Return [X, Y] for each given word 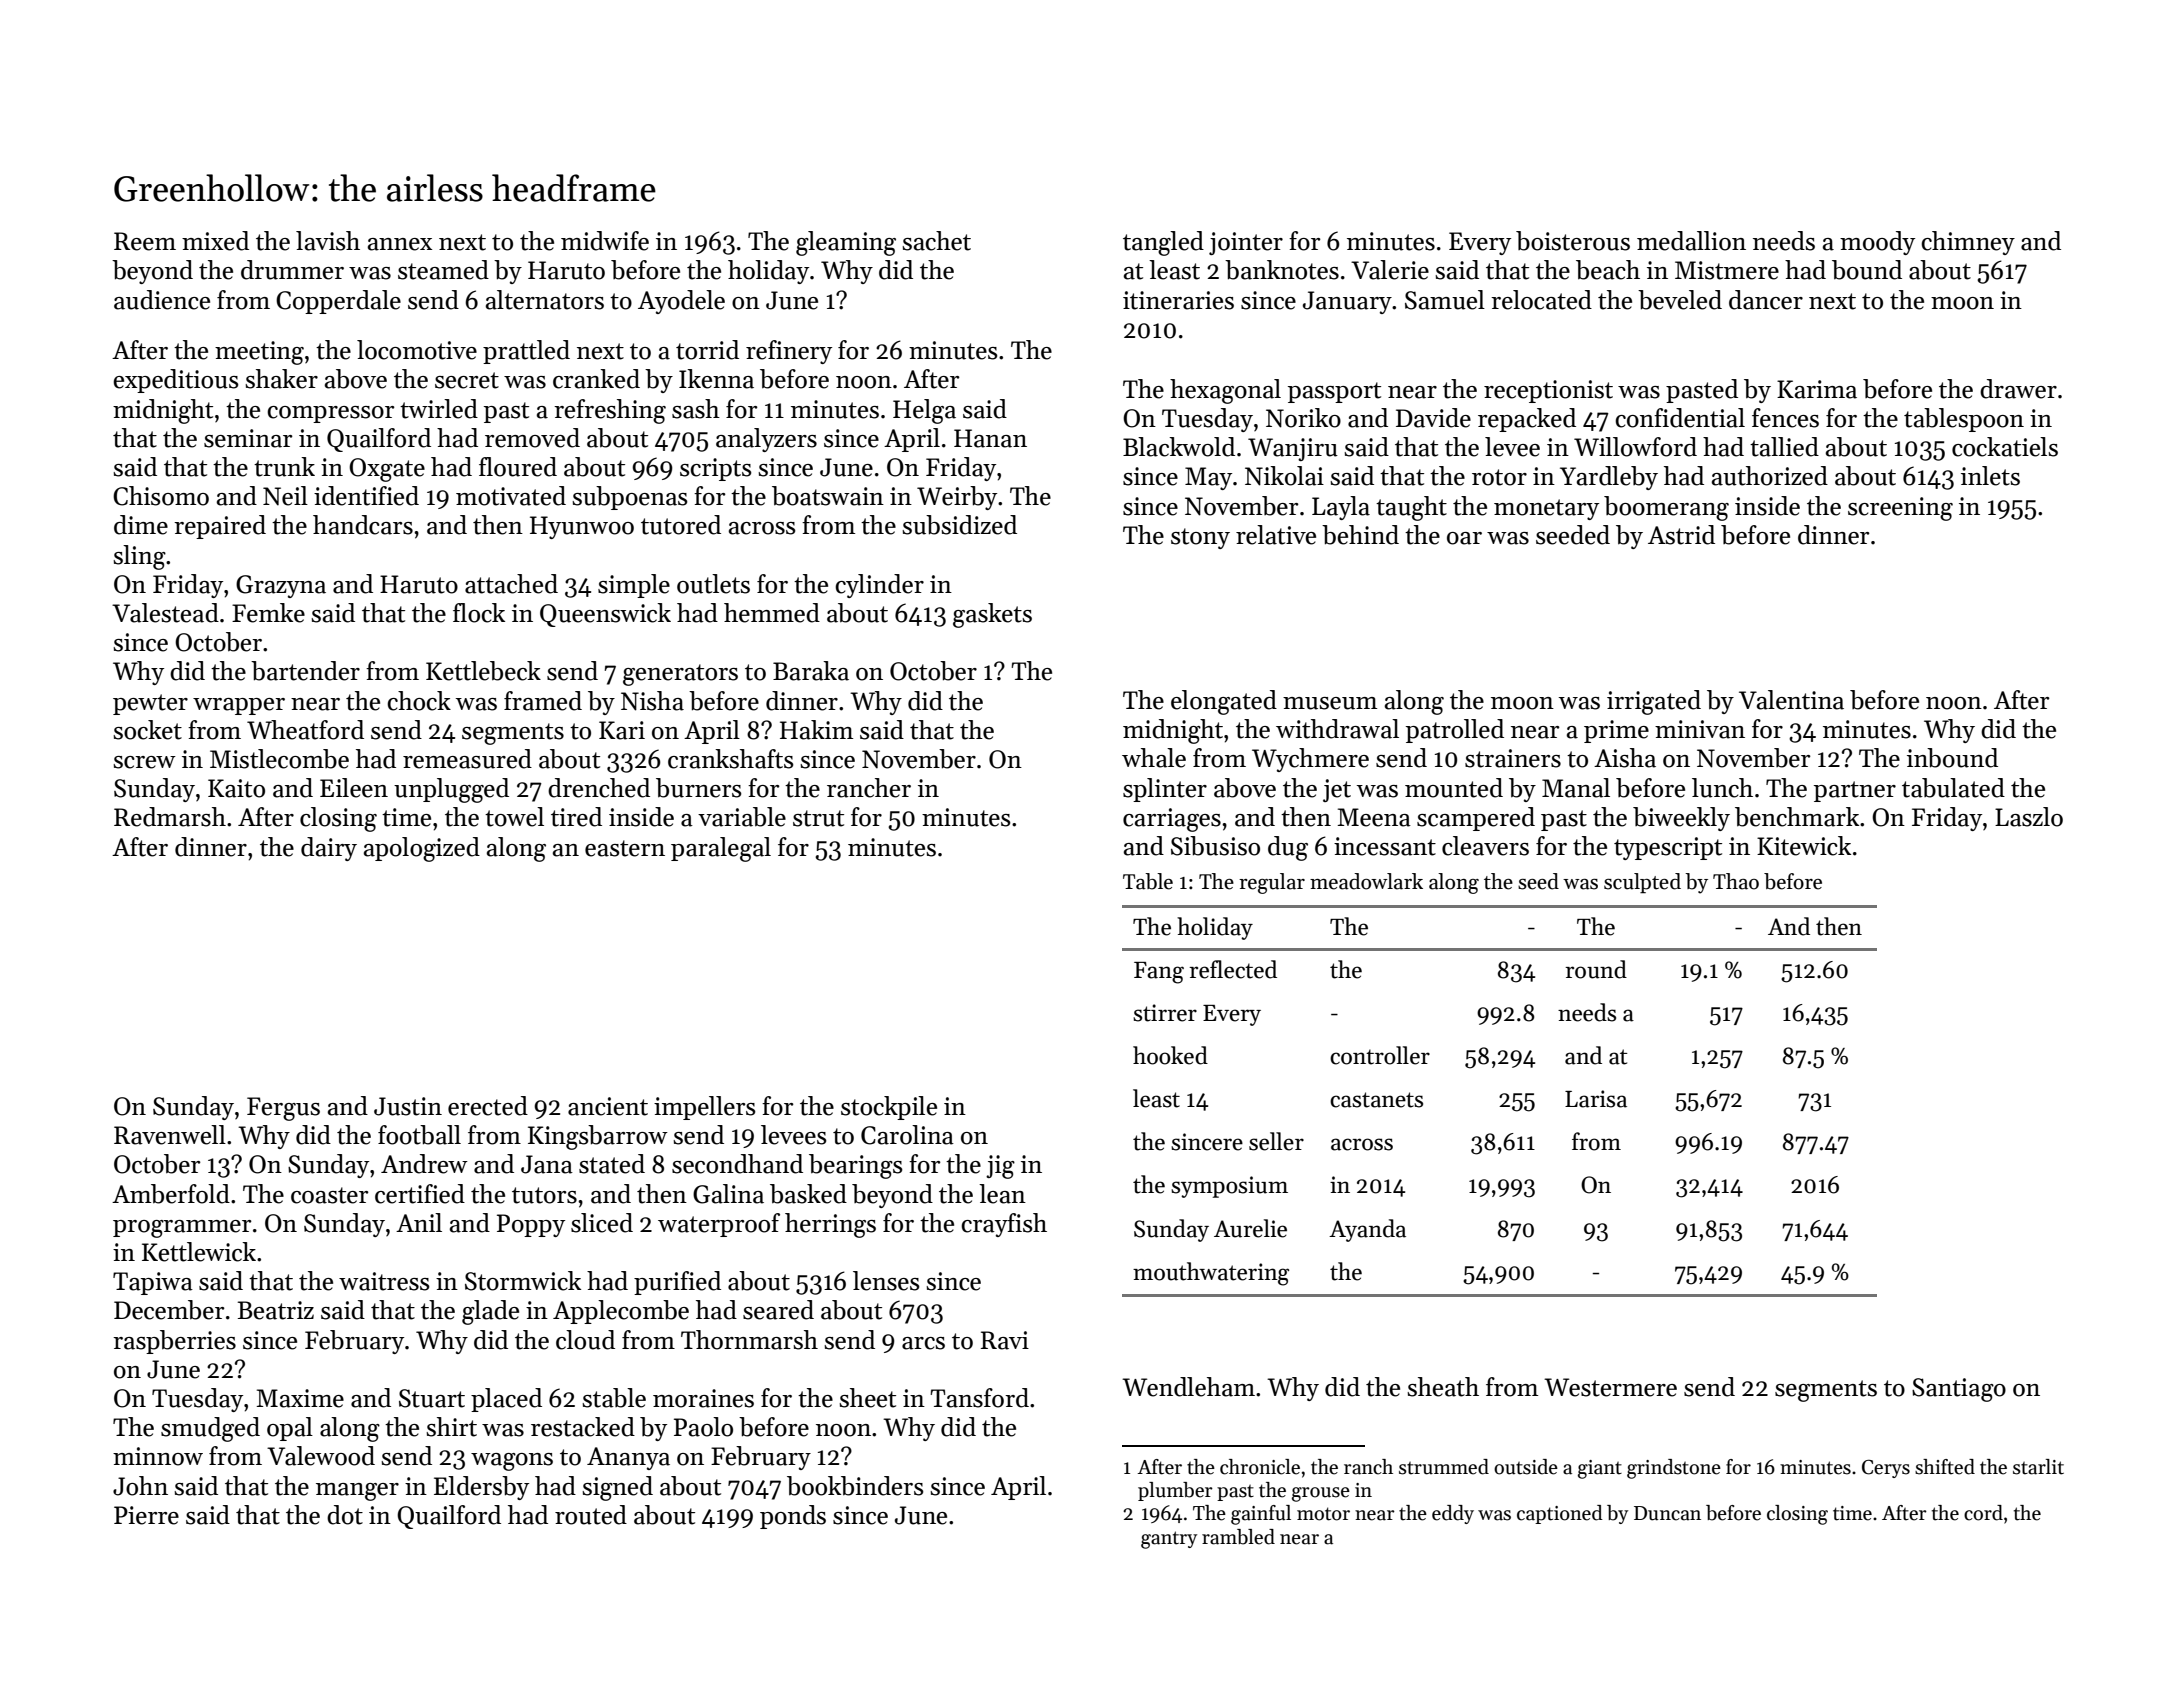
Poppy [531, 1225]
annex [400, 244]
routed [591, 1515]
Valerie [1390, 270]
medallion [1691, 241]
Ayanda [1367, 1230]
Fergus [283, 1109]
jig [1000, 1167]
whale [1154, 758]
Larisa [1596, 1099]
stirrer [1165, 1013]
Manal [1576, 788]
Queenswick [605, 615]
